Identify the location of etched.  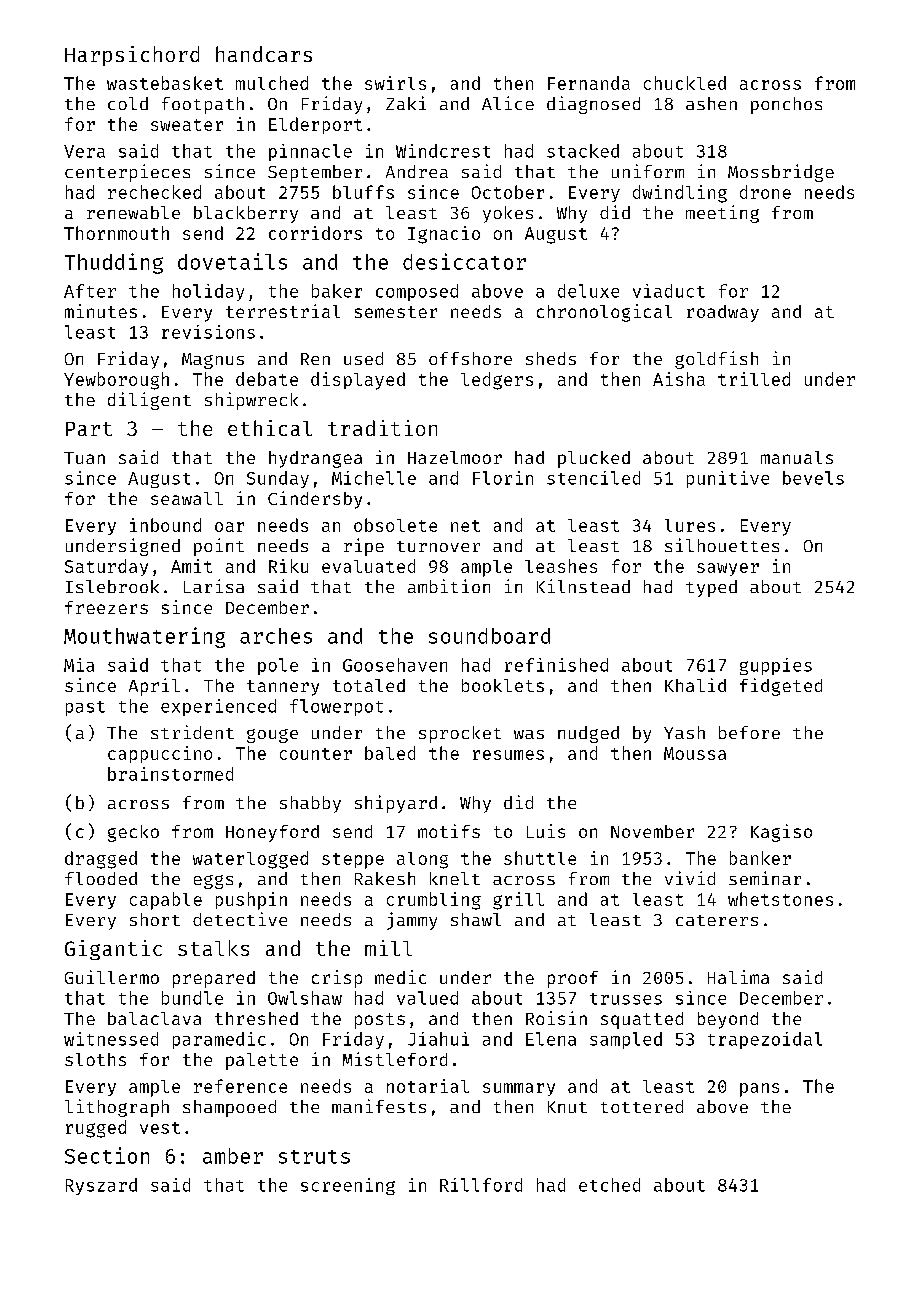
(609, 1185).
